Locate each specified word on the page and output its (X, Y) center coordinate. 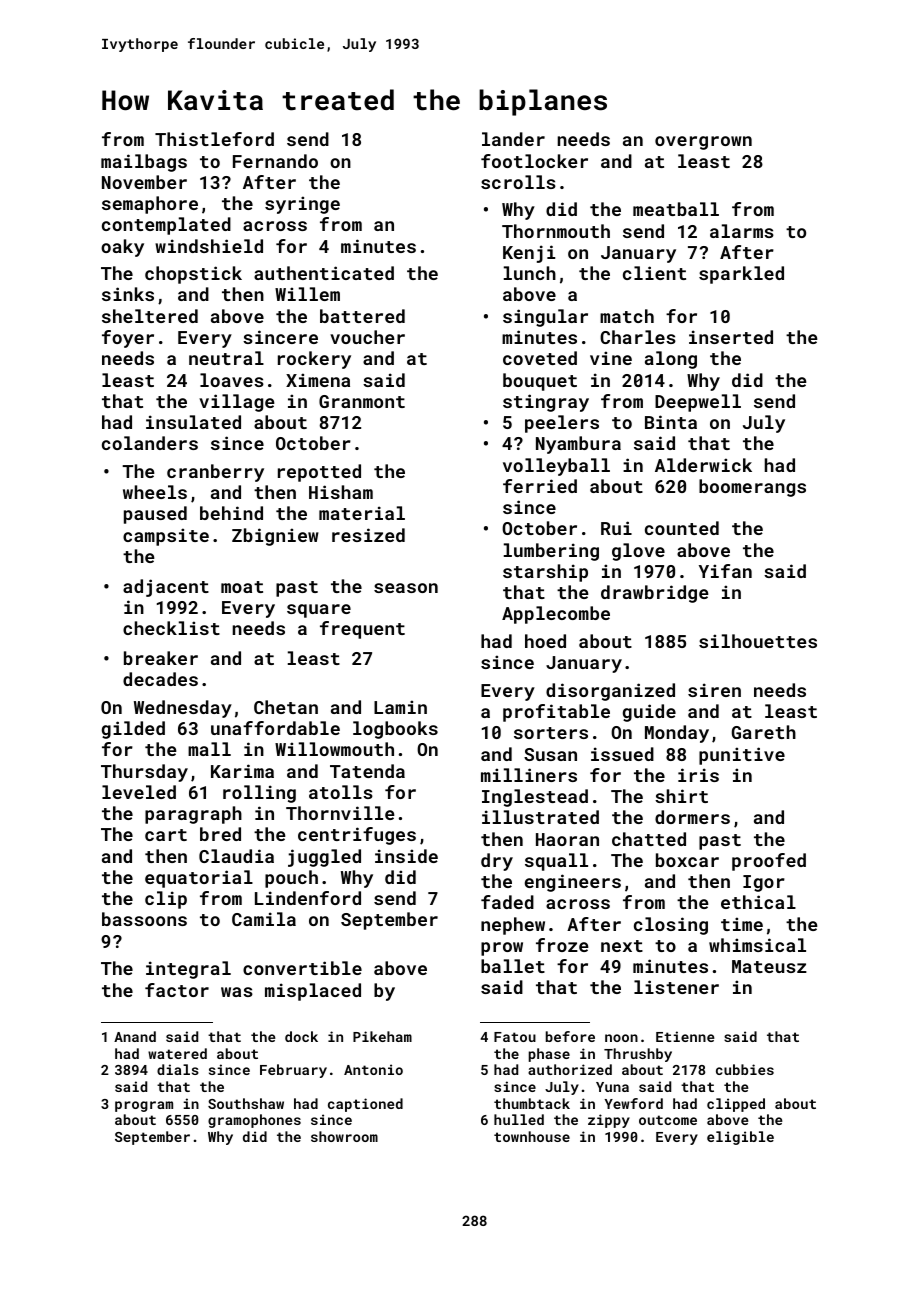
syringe (302, 205)
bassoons (144, 919)
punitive (742, 756)
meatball (676, 209)
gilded (133, 730)
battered (362, 316)
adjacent (166, 588)
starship (545, 573)
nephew (513, 926)
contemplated (166, 226)
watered (177, 1053)
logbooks (395, 730)
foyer (128, 339)
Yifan (725, 571)
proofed (769, 862)
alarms (742, 231)
